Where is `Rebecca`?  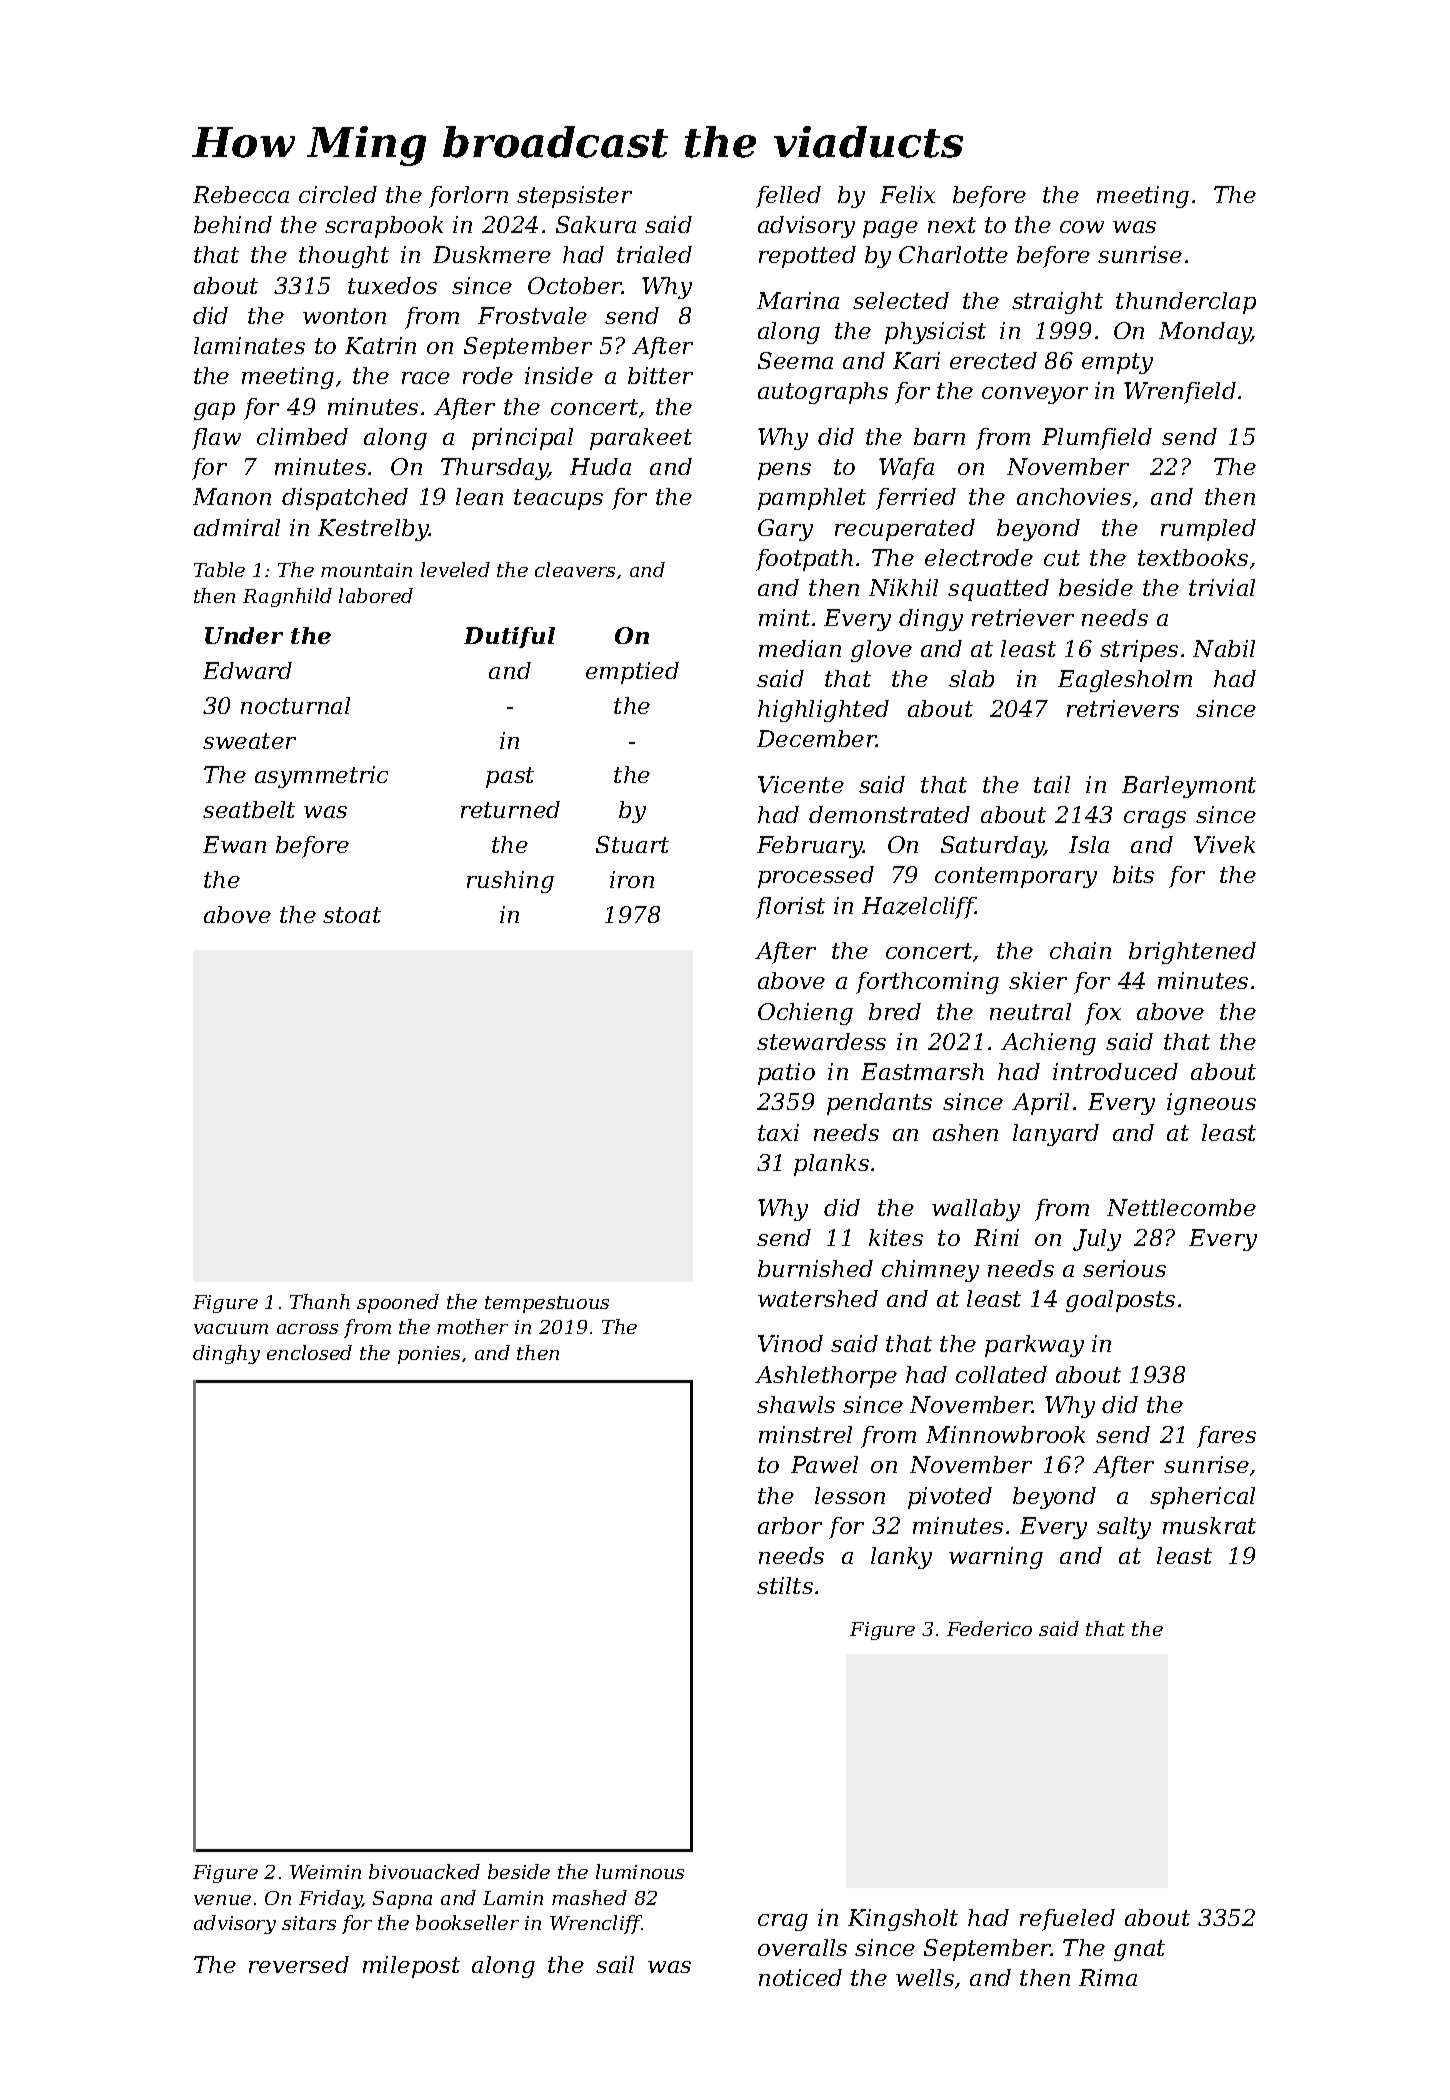 Rebecca is located at coordinates (241, 194).
